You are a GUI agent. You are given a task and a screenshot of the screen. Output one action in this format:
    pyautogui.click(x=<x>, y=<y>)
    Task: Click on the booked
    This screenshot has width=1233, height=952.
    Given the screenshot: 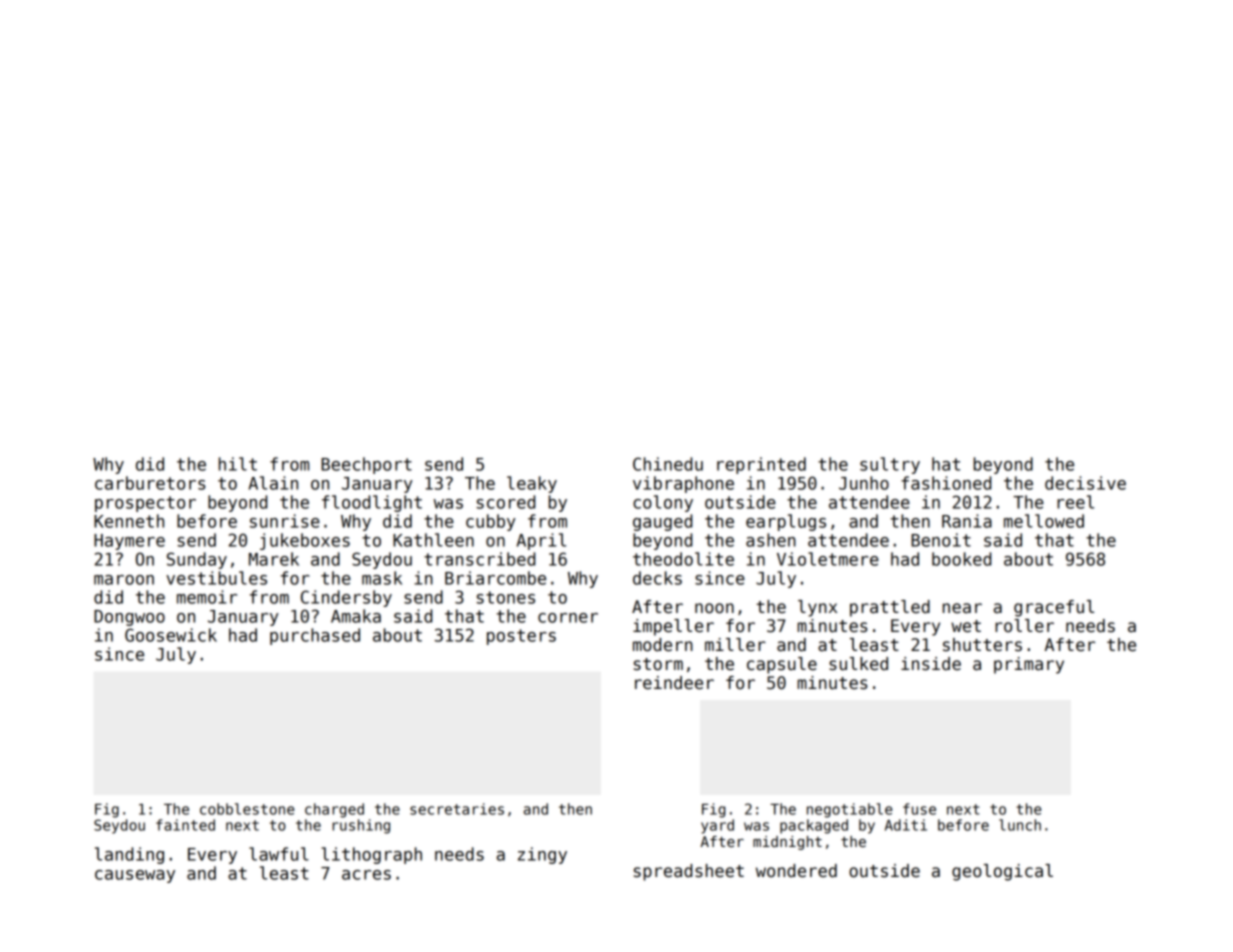 What is the action you would take?
    pyautogui.click(x=961, y=559)
